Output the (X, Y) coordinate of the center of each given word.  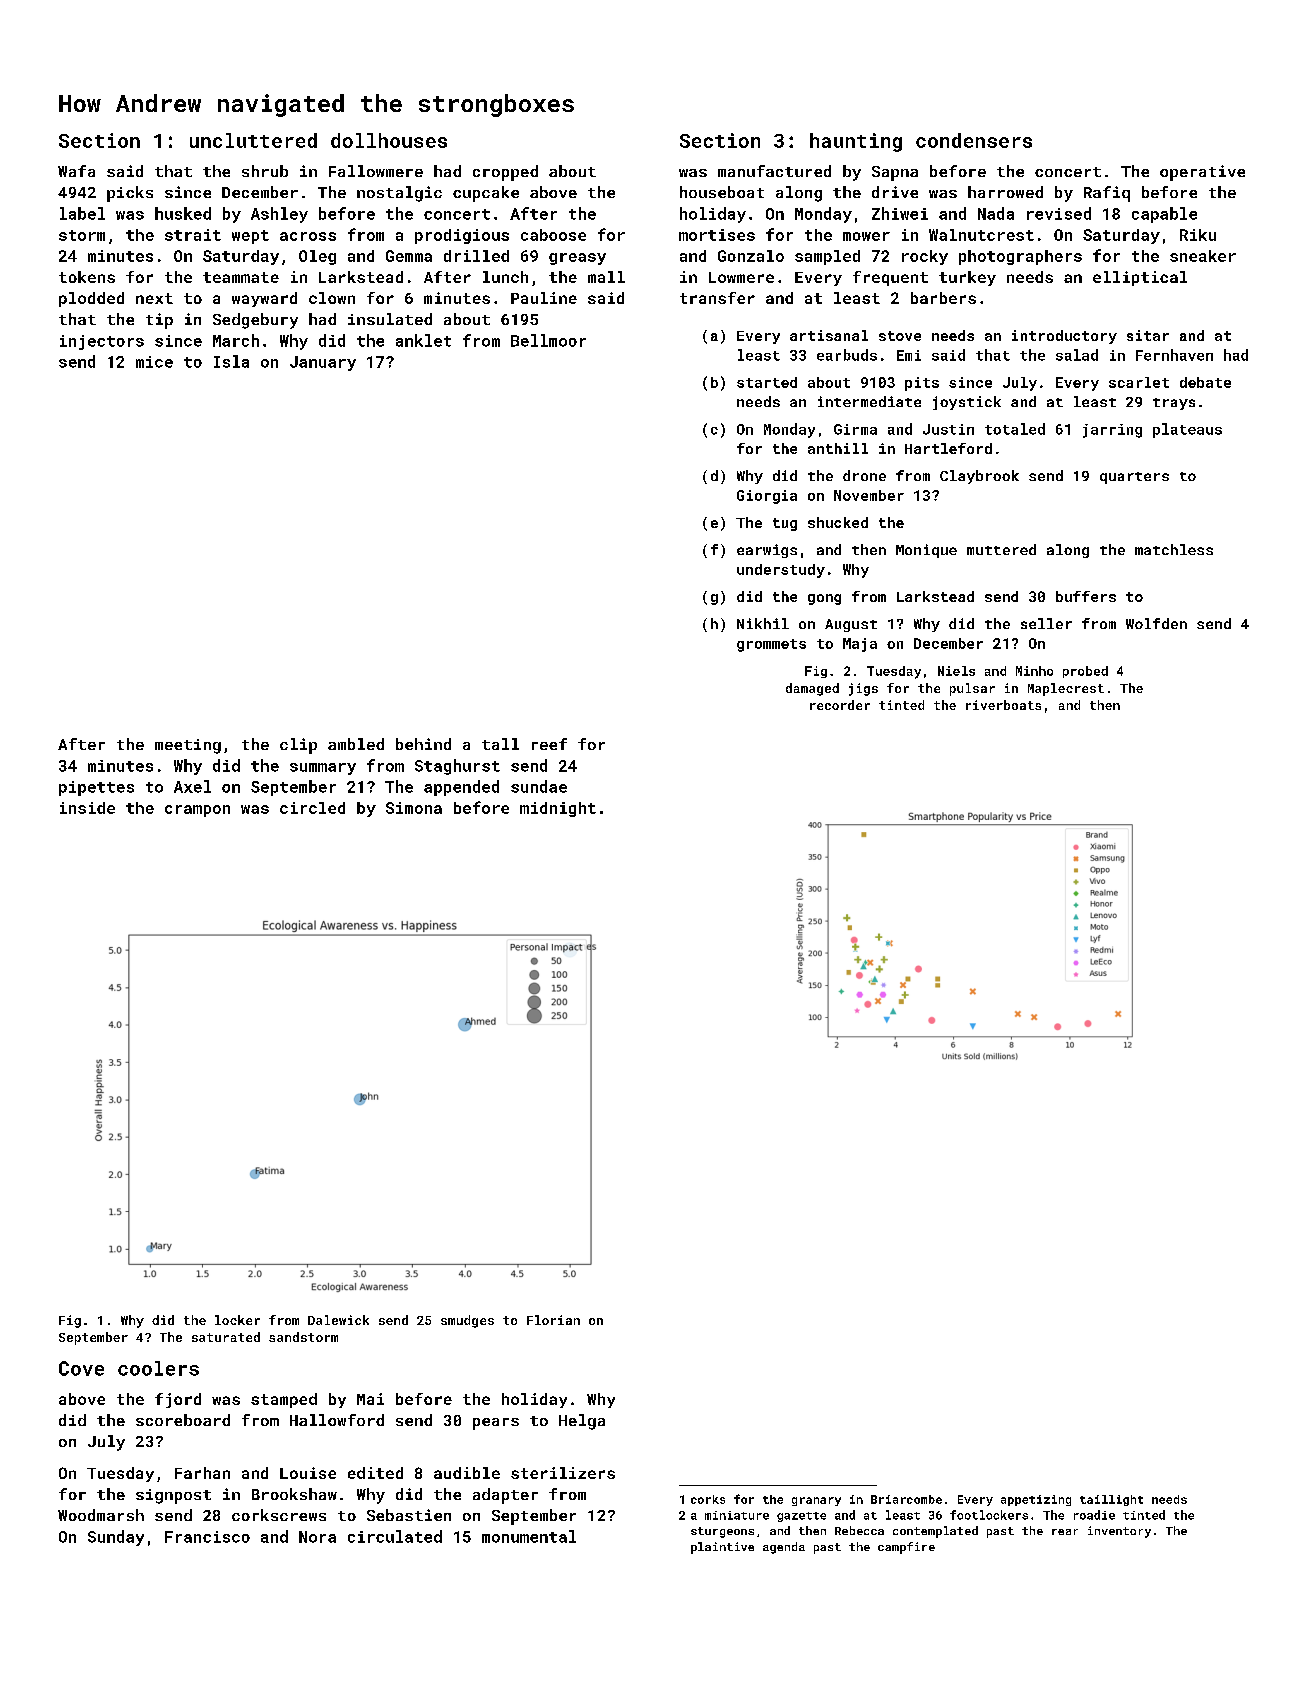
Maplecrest (1066, 689)
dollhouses (389, 140)
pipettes (96, 788)
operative (1202, 173)
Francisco (207, 1537)
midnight (558, 809)
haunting (856, 142)
